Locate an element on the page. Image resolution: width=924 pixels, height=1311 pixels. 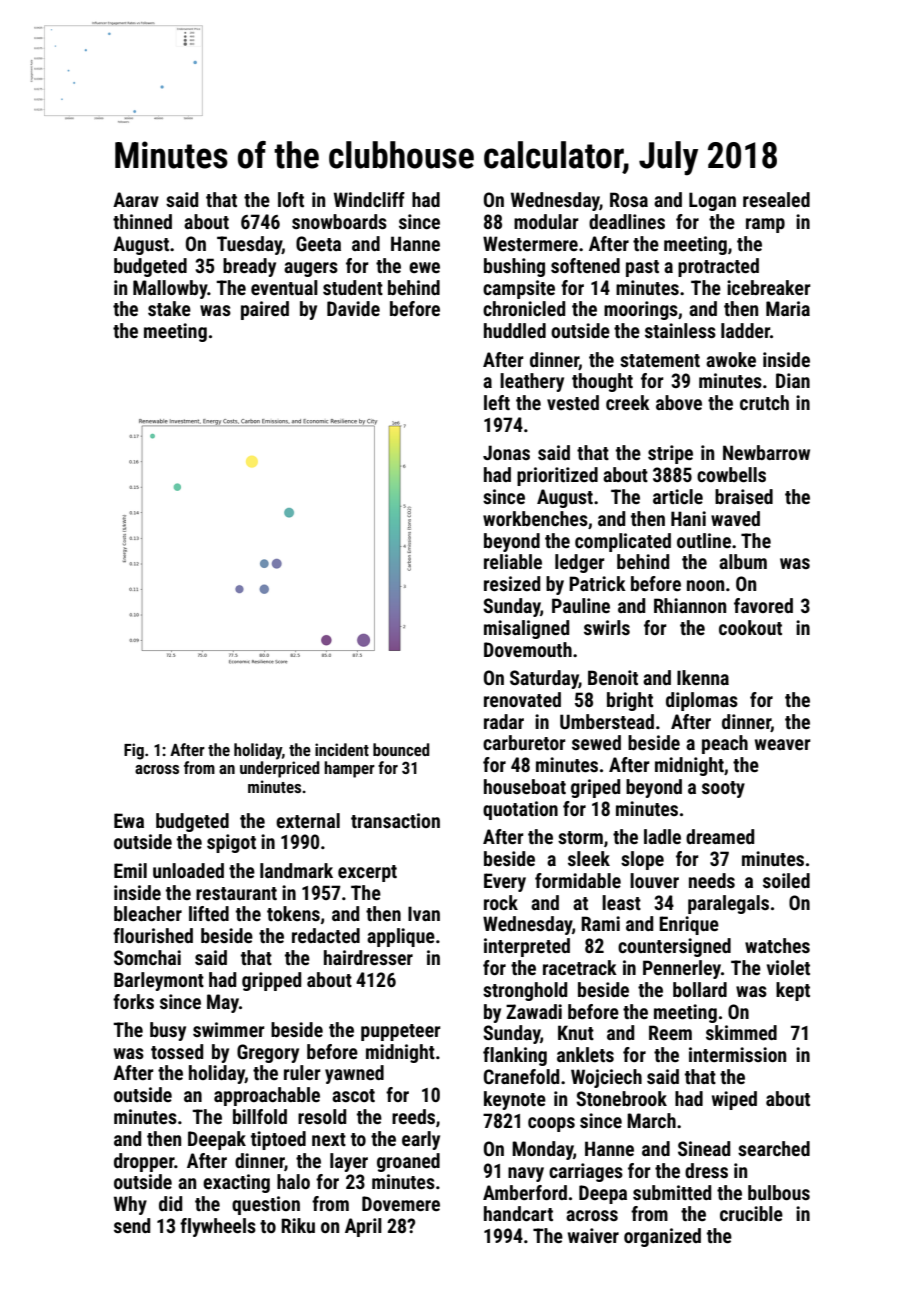
awoke is located at coordinates (731, 359).
